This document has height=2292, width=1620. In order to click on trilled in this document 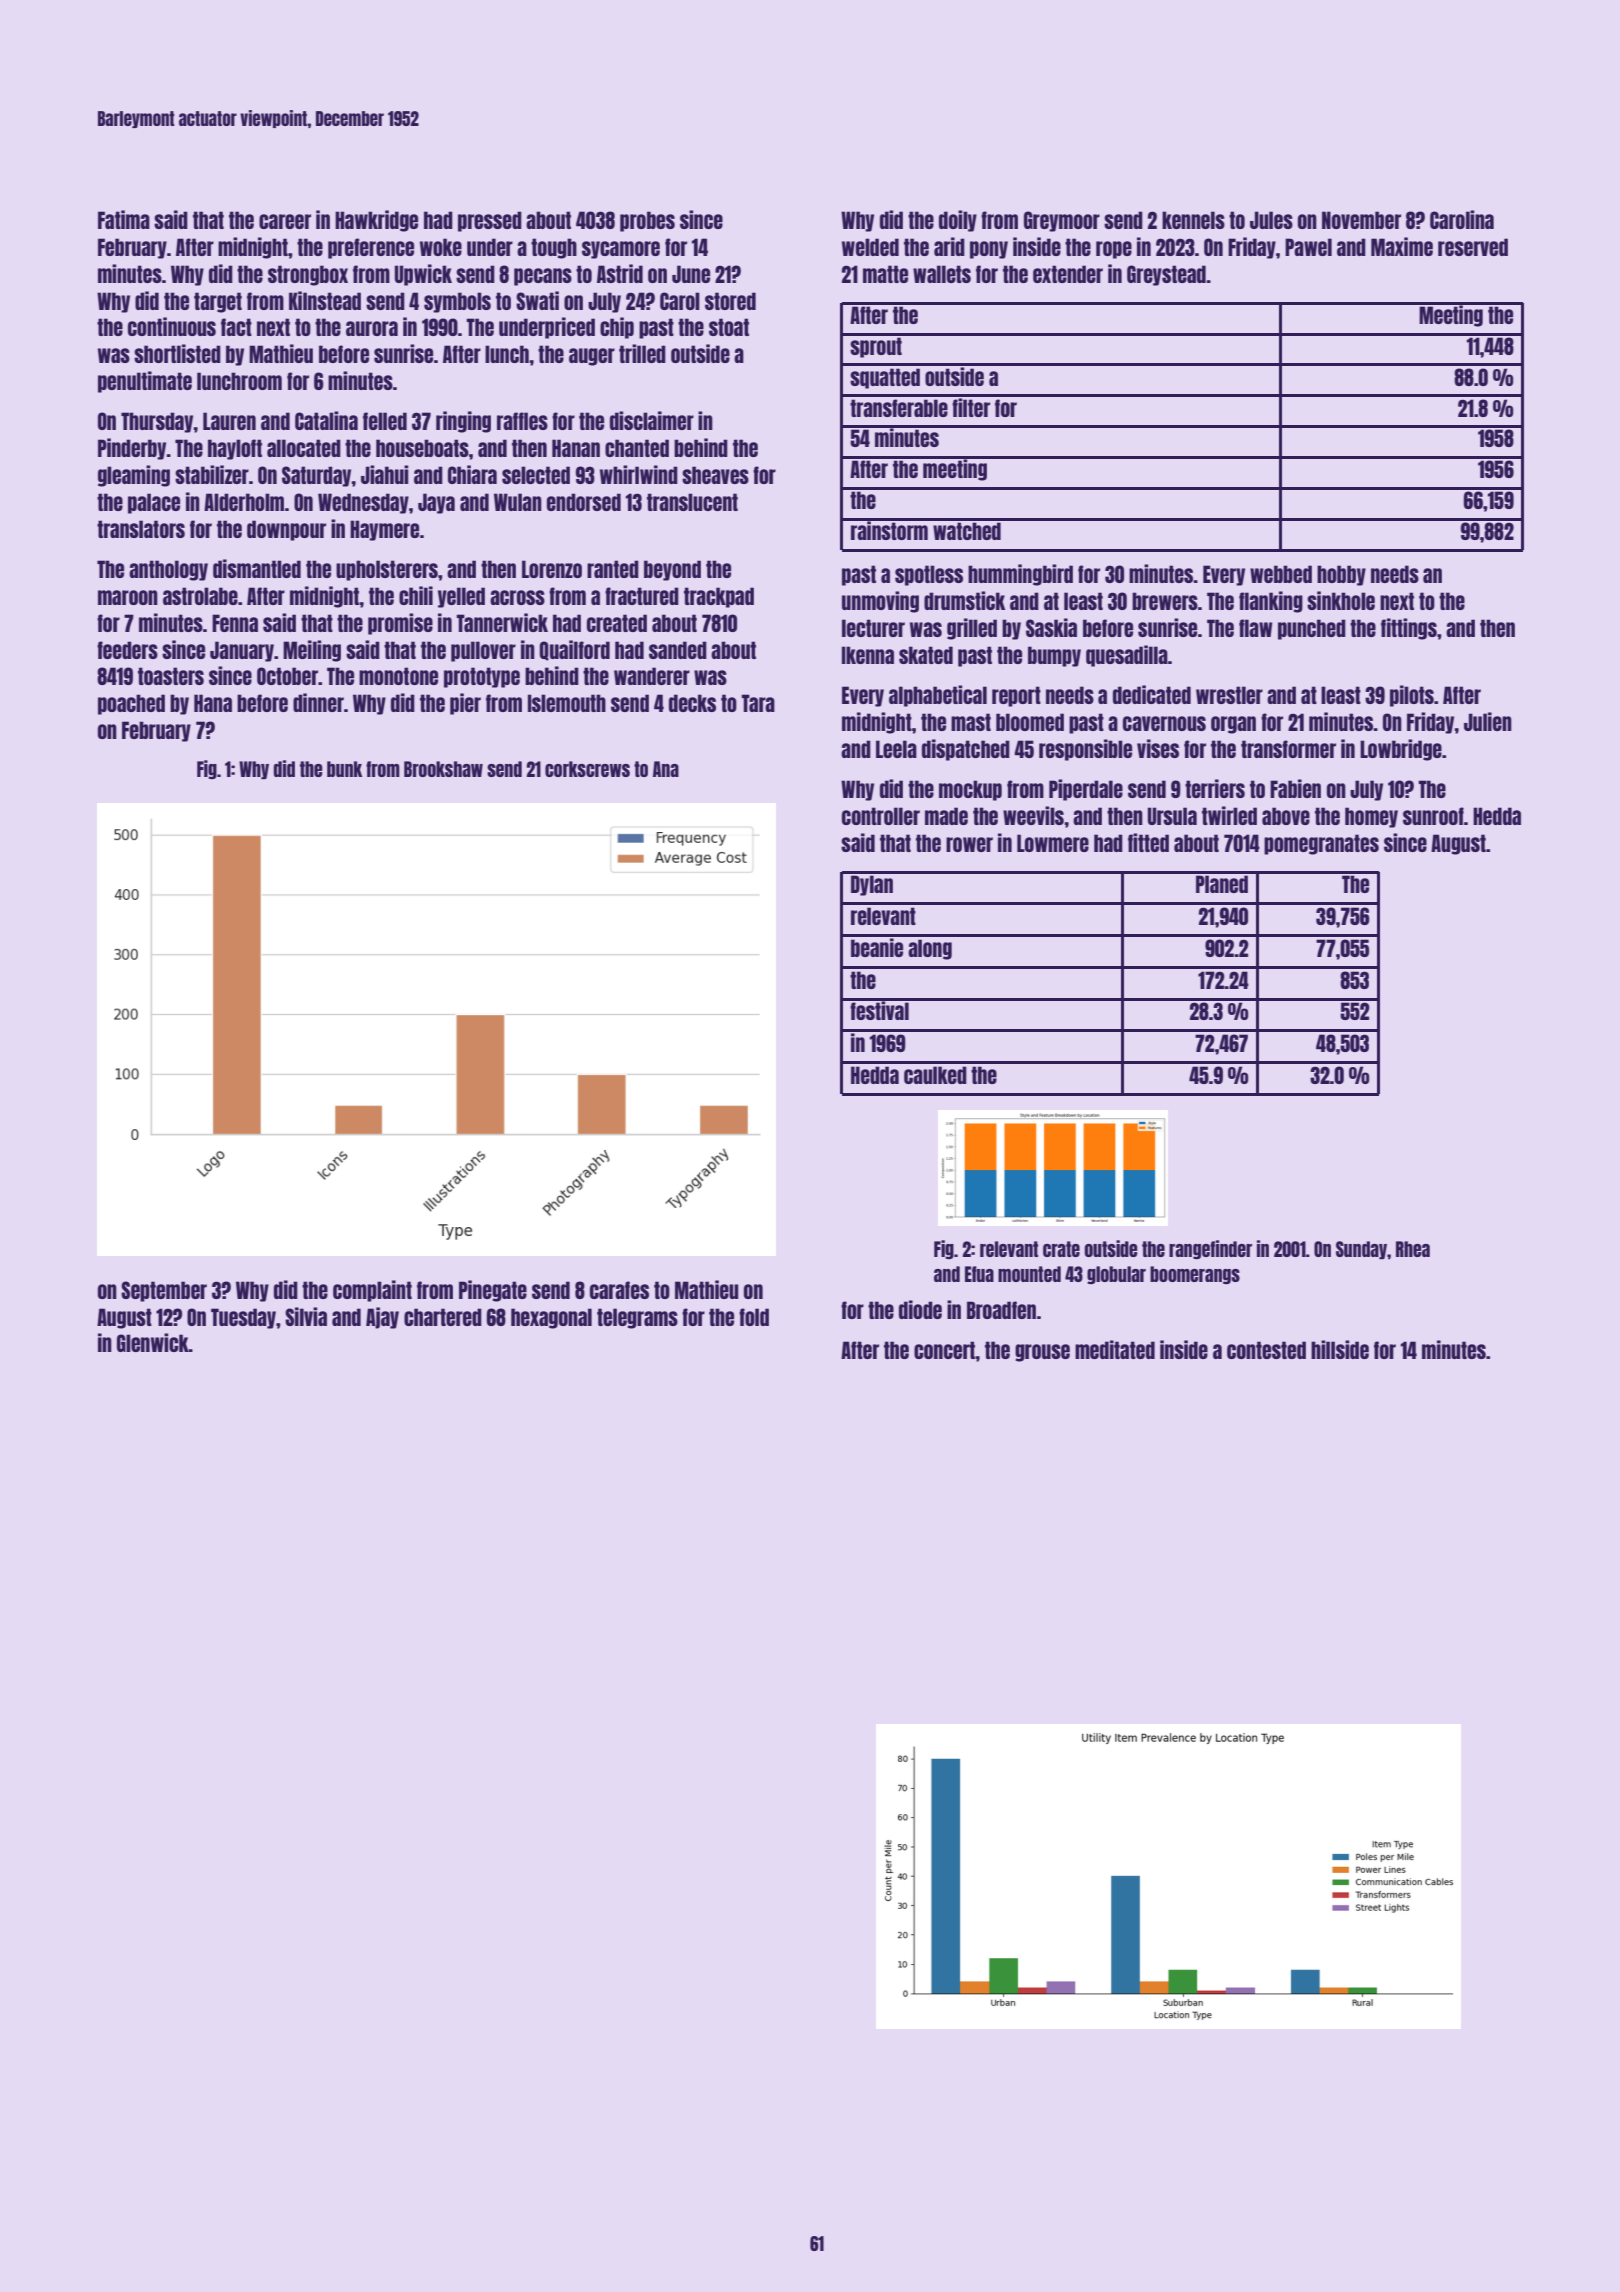, I will do `click(642, 353)`.
